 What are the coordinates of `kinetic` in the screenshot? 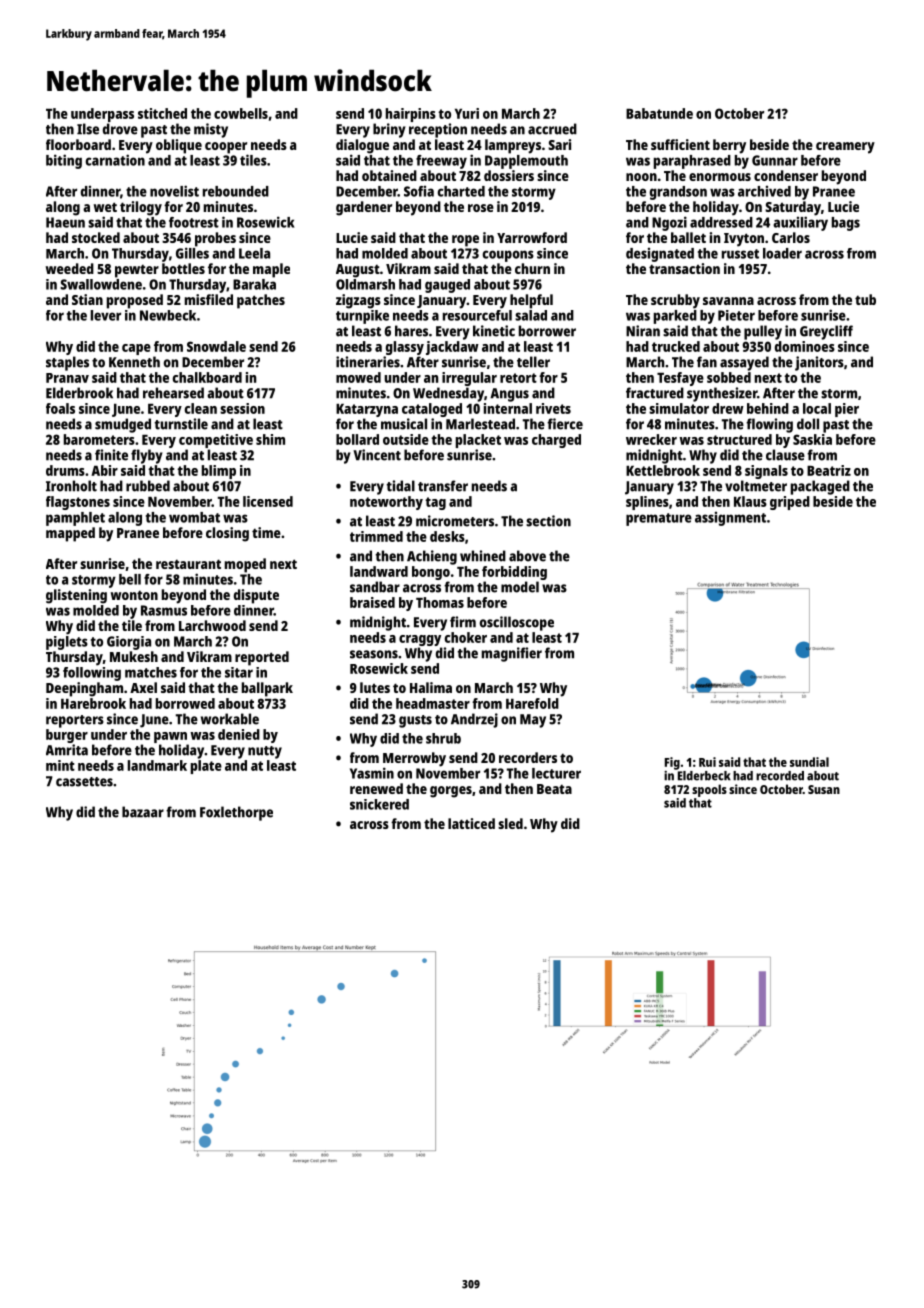 It's located at (494, 331).
